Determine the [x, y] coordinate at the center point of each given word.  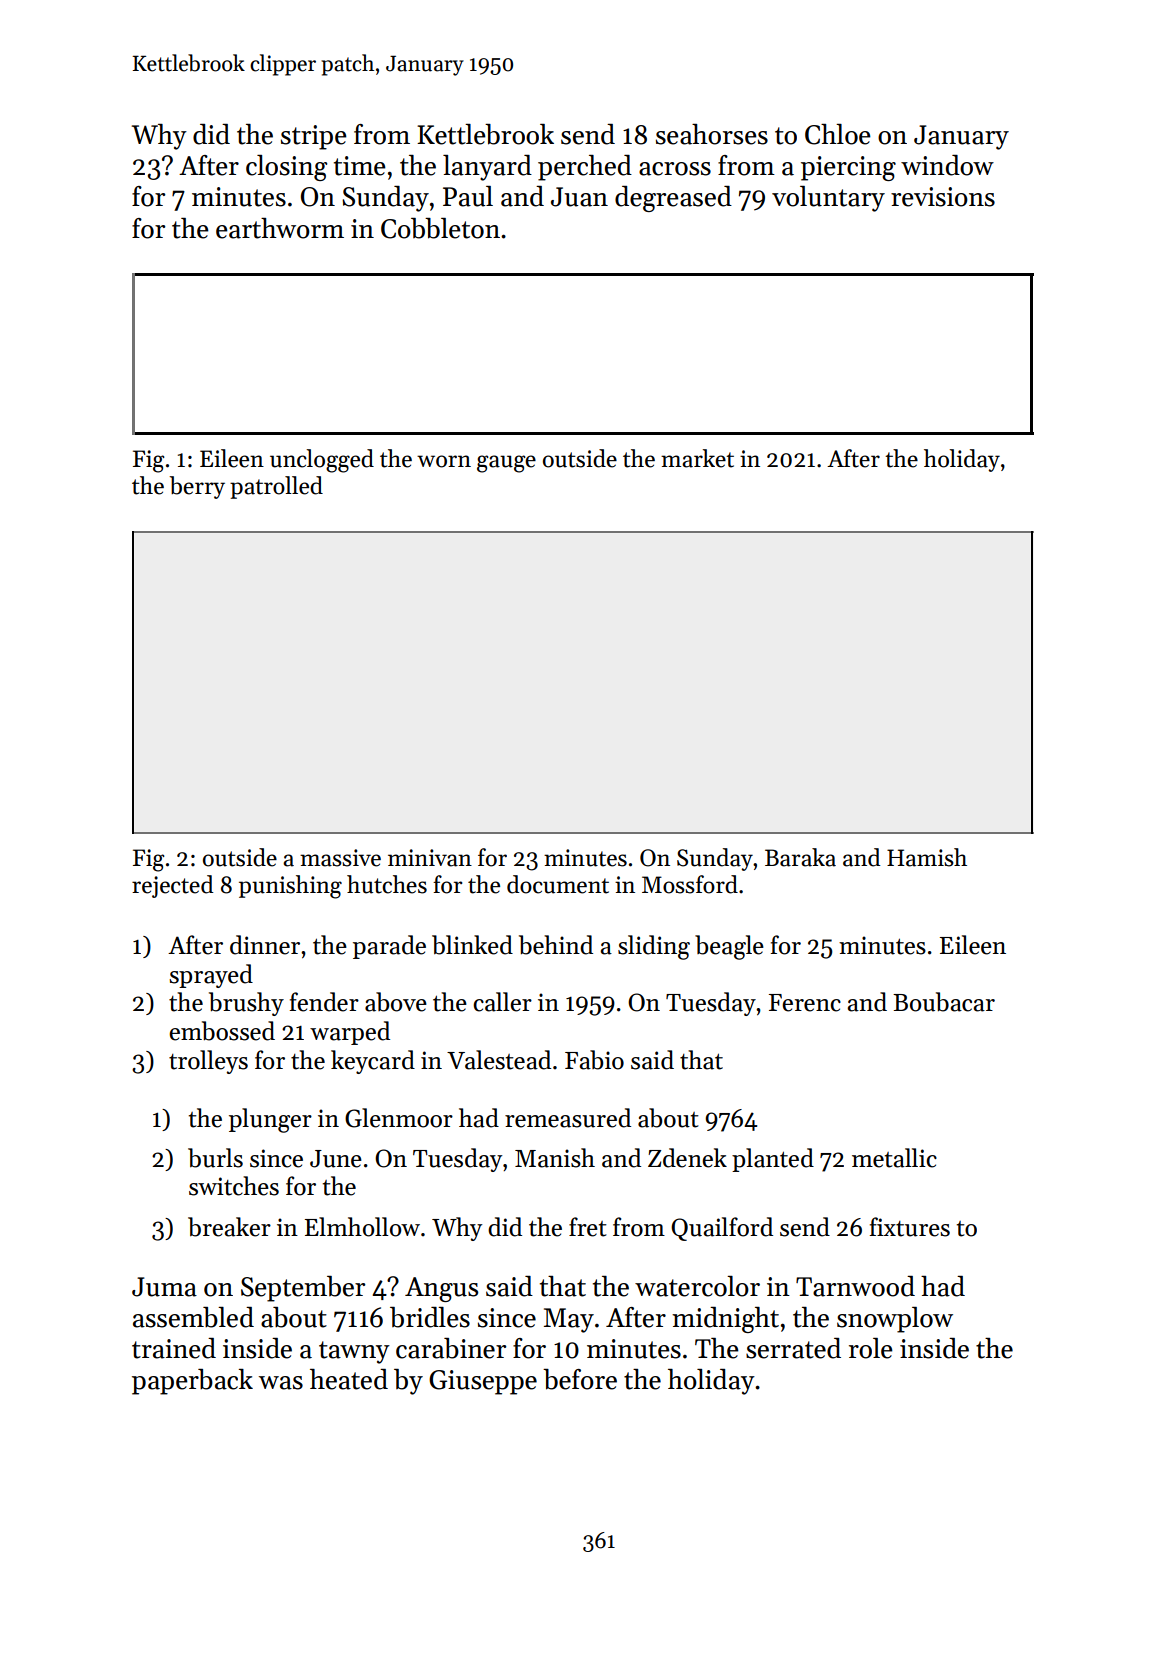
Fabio [594, 1060]
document [558, 884]
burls [215, 1158]
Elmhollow [362, 1227]
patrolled [276, 487]
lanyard [487, 168]
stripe [314, 137]
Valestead [499, 1060]
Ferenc [805, 1003]
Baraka [800, 857]
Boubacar [944, 1002]
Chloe [838, 134]
